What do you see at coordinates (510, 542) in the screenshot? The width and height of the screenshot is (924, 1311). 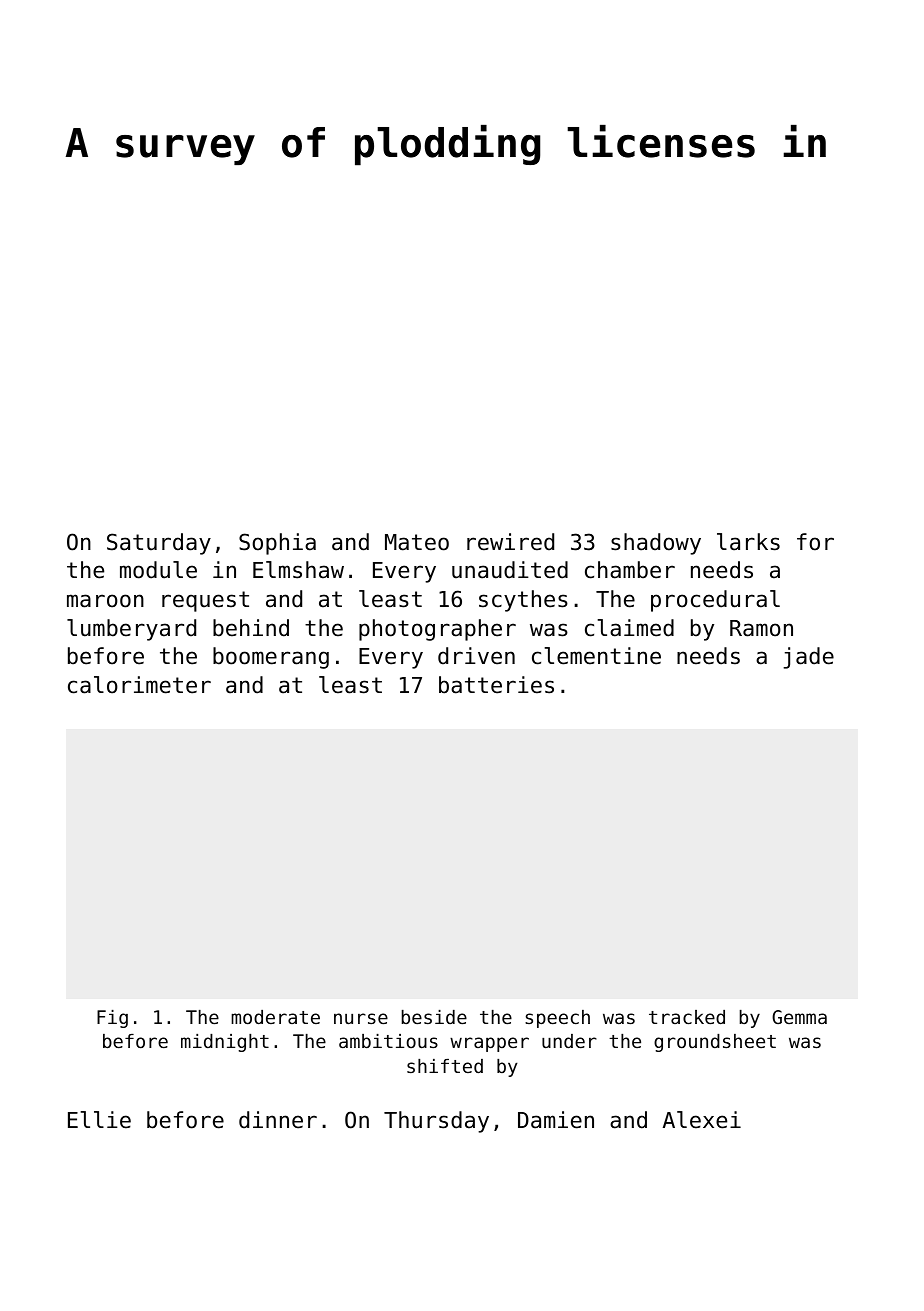 I see `rewired` at bounding box center [510, 542].
